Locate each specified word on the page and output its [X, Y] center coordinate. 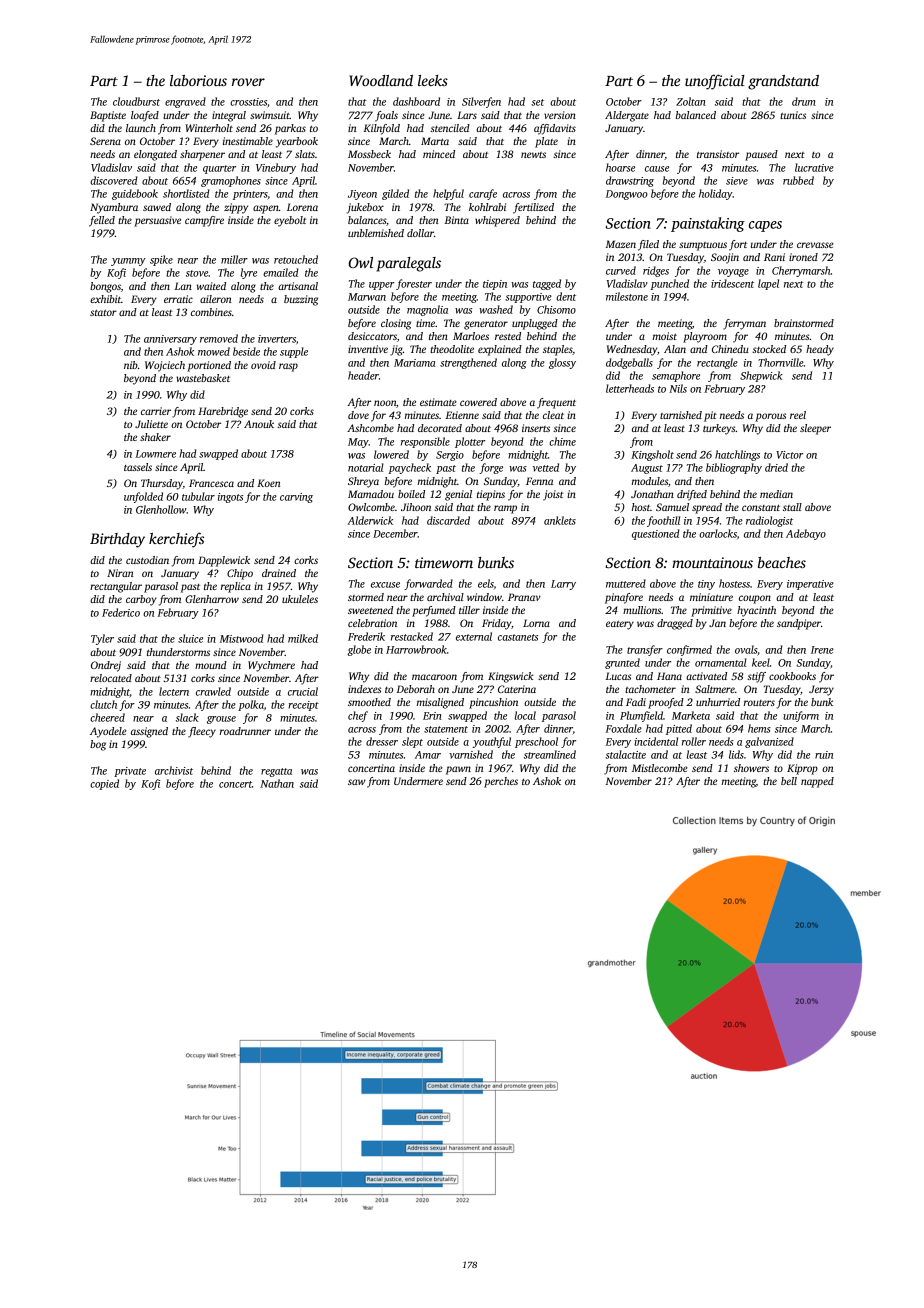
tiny [706, 585]
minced [439, 154]
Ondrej [106, 666]
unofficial [715, 82]
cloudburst [136, 101]
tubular [198, 496]
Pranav [524, 597]
